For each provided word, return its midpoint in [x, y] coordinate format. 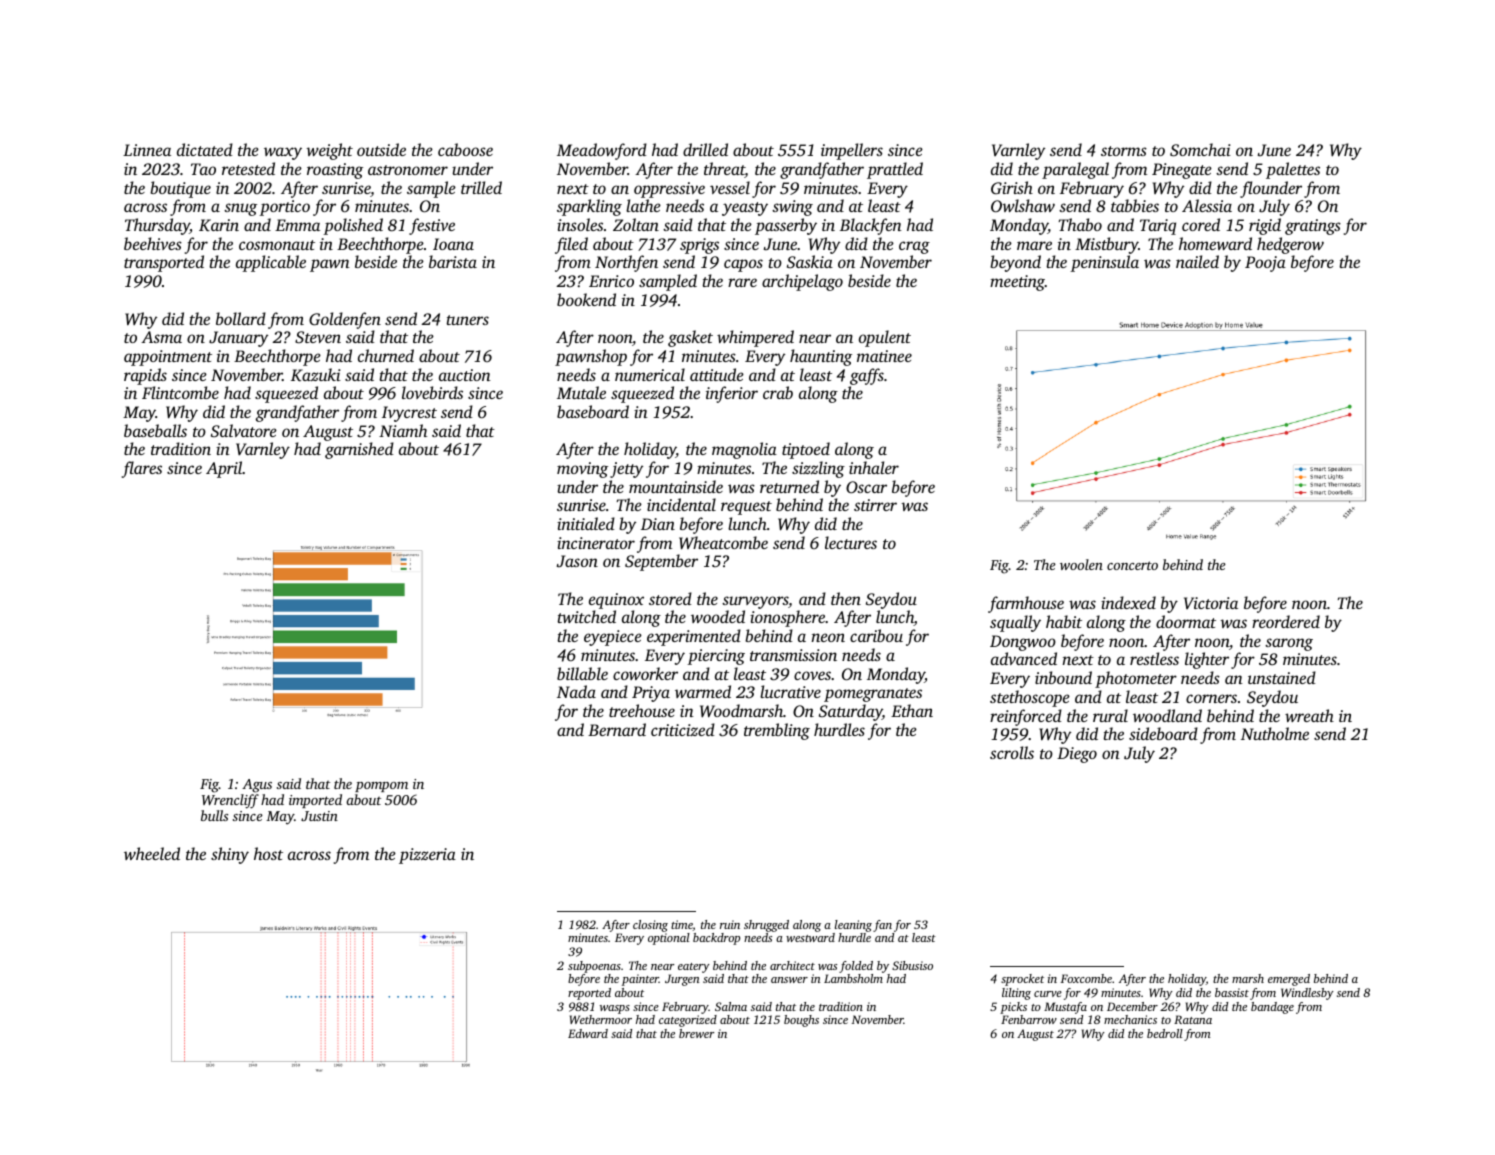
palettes [1293, 170]
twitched [587, 616]
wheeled [152, 853]
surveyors [755, 602]
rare [742, 282]
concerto [1132, 565]
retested [248, 168]
